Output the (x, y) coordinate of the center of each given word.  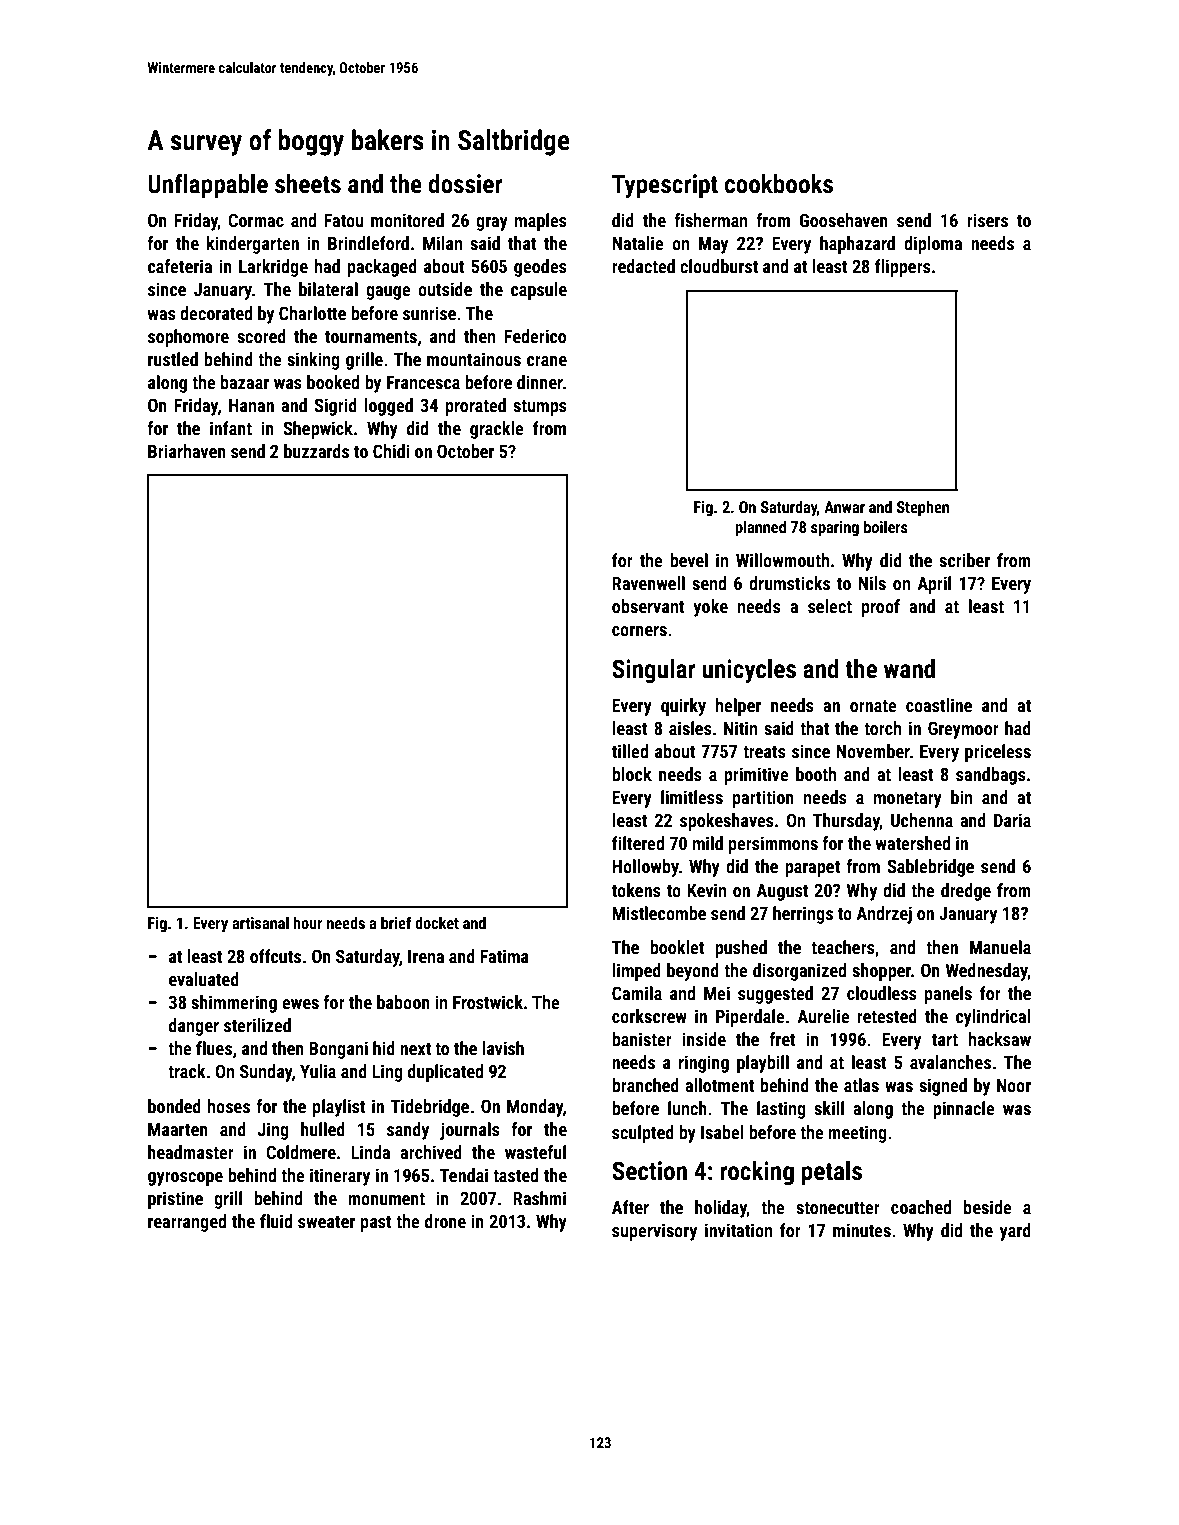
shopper (881, 972)
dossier (465, 184)
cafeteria (180, 266)
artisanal (260, 923)
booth (816, 774)
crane (547, 361)
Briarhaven (187, 451)
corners (639, 631)
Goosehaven (844, 220)
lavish (503, 1048)
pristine (175, 1200)
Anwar (844, 507)
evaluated (204, 979)
